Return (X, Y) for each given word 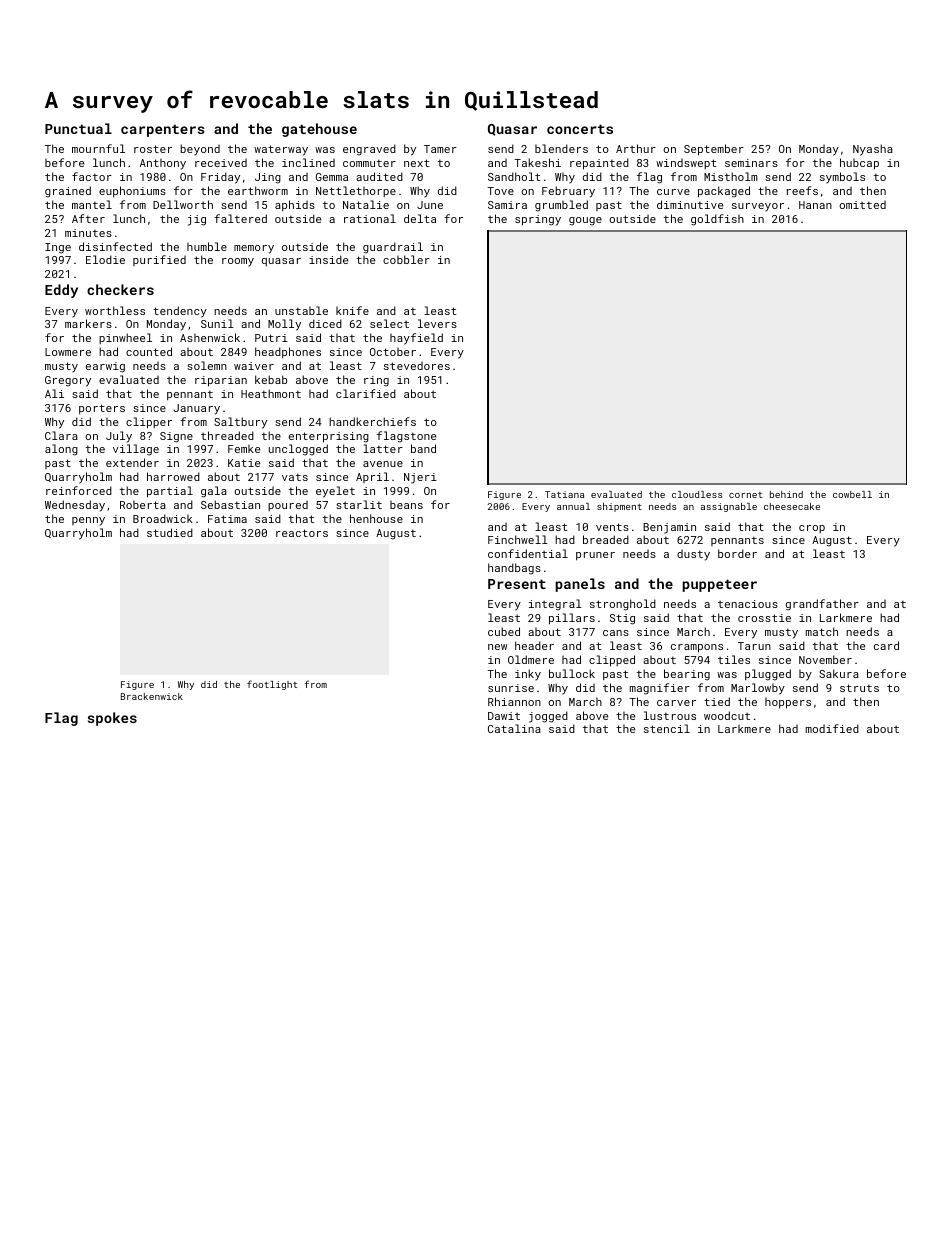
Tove (500, 191)
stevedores (417, 365)
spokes (112, 719)
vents (612, 527)
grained (68, 192)
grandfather (822, 605)
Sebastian (230, 504)
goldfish (717, 220)
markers (88, 323)
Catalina (514, 728)
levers (437, 323)
